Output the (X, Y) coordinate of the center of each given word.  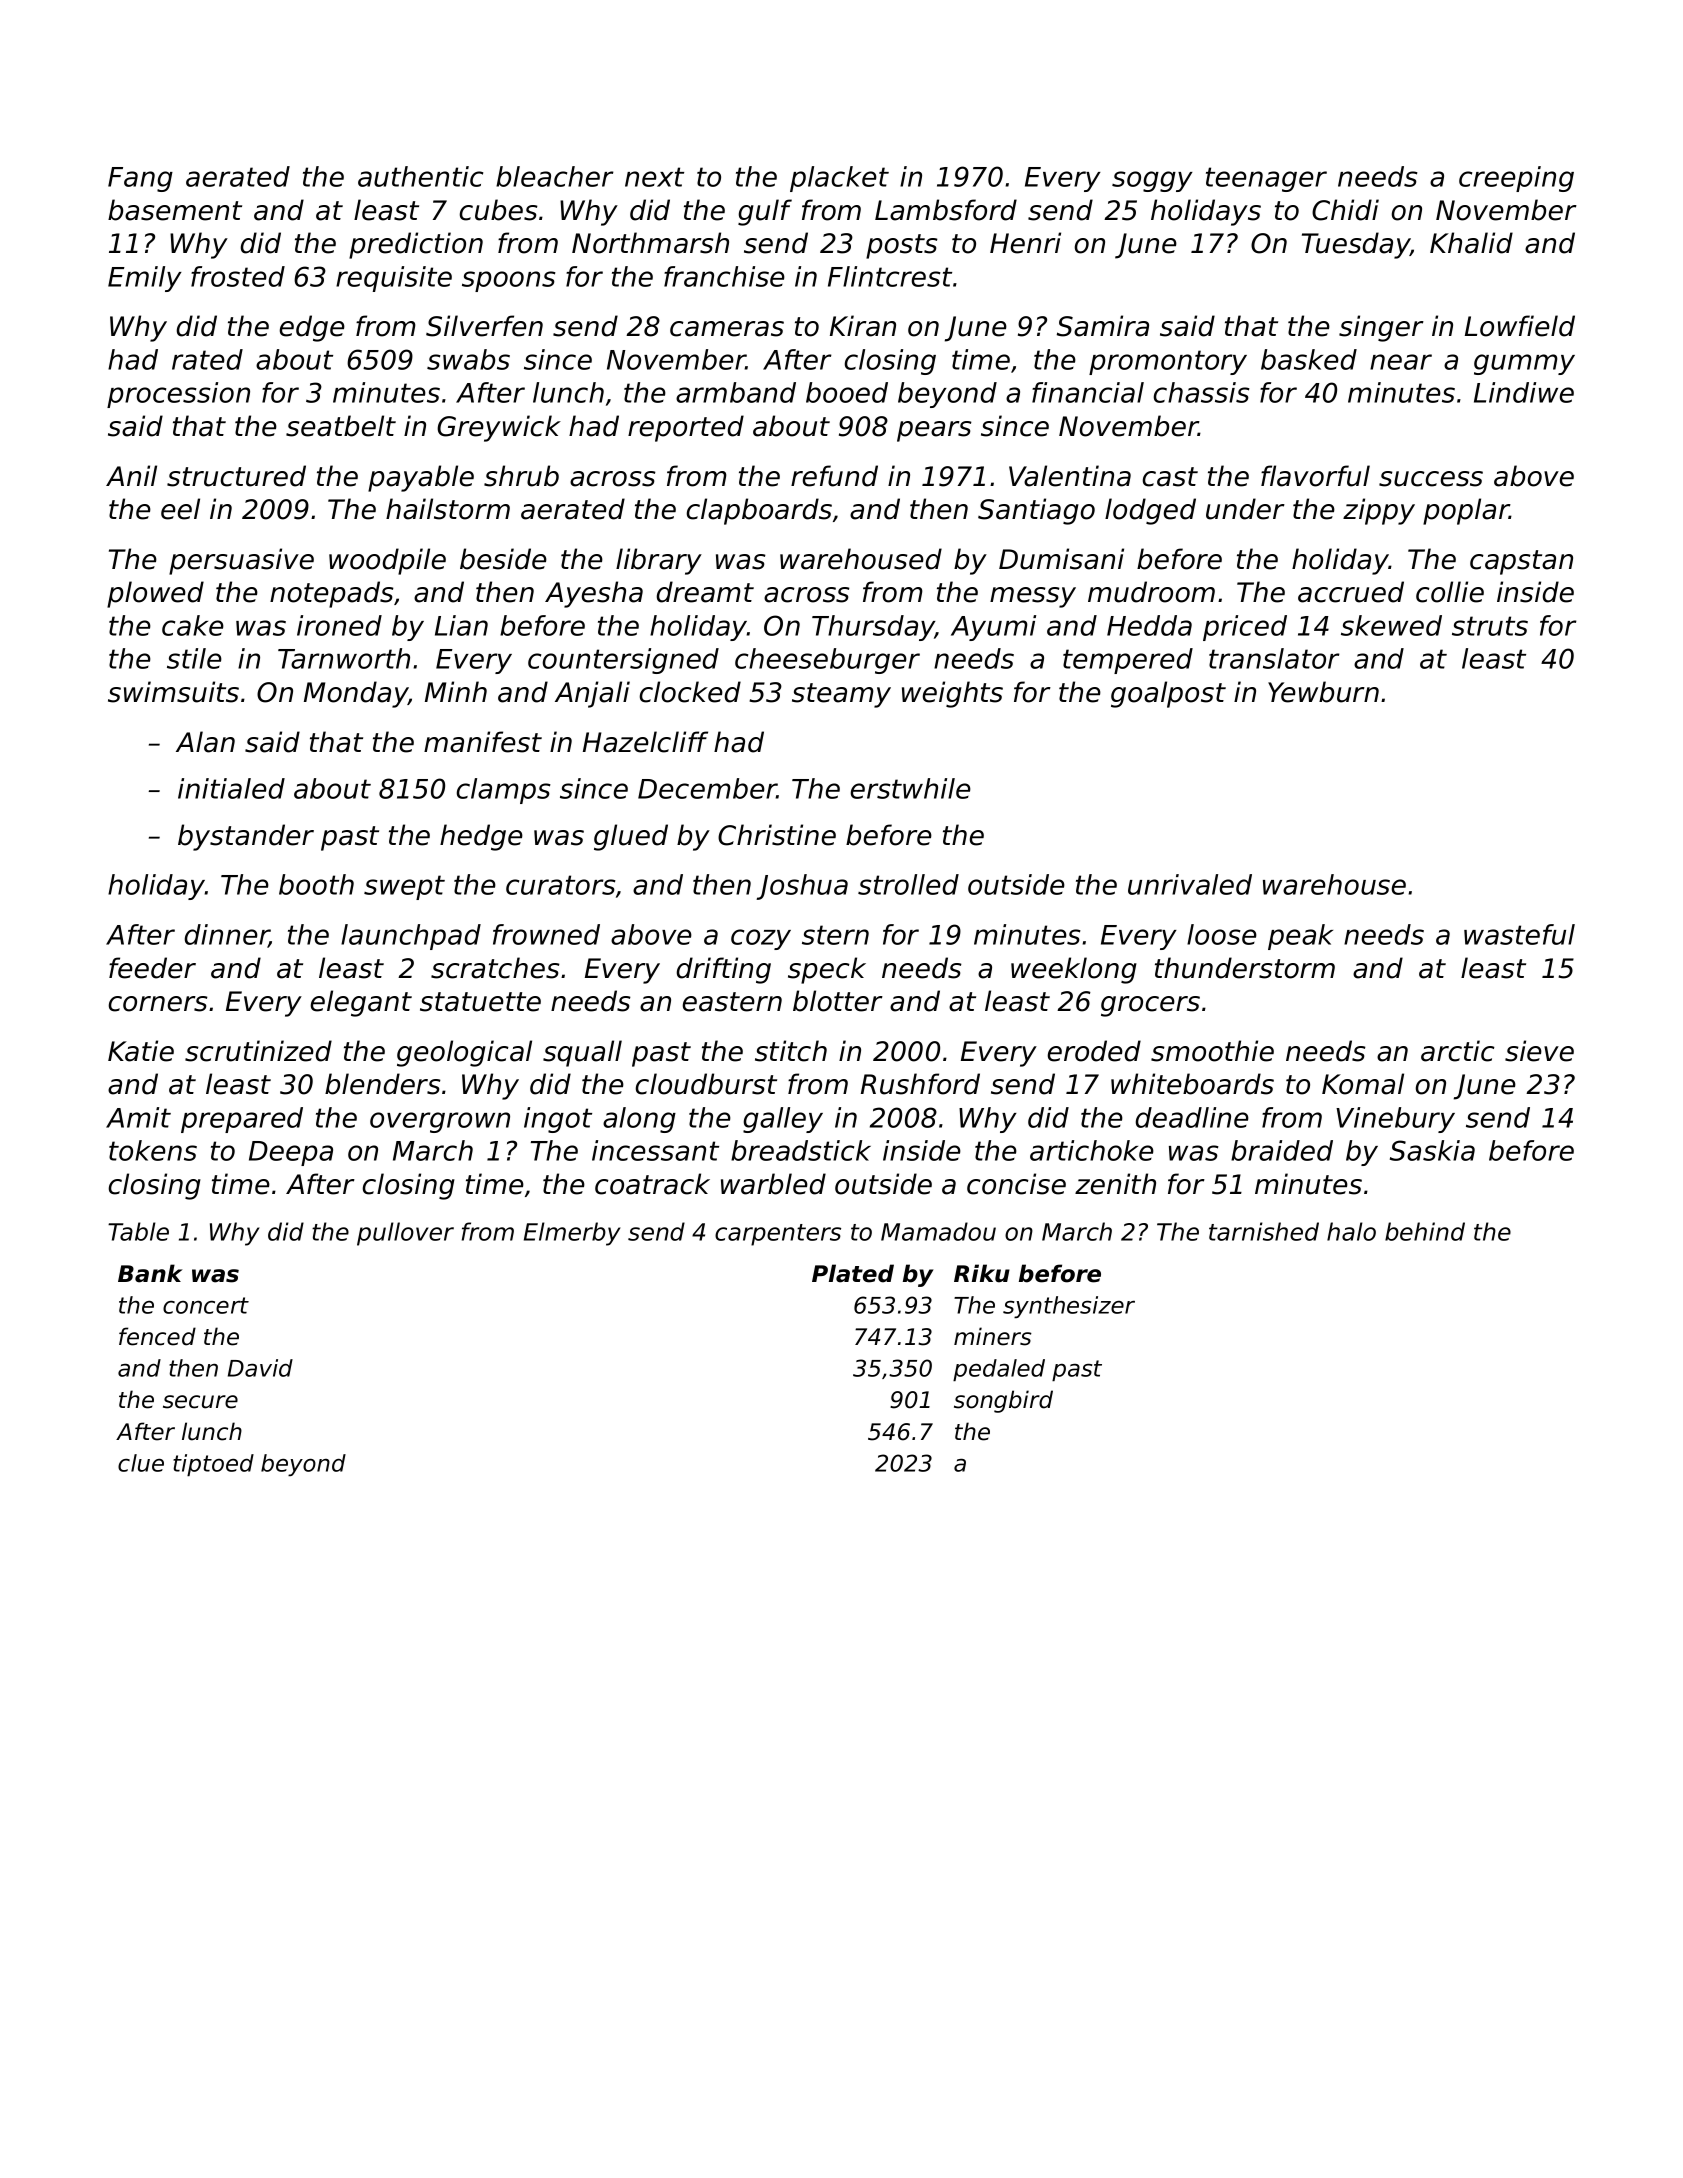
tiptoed (213, 1465)
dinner (227, 936)
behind (1425, 1231)
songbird (1003, 1401)
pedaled (999, 1370)
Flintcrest (890, 276)
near (1401, 362)
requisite (394, 279)
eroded (1094, 1051)
